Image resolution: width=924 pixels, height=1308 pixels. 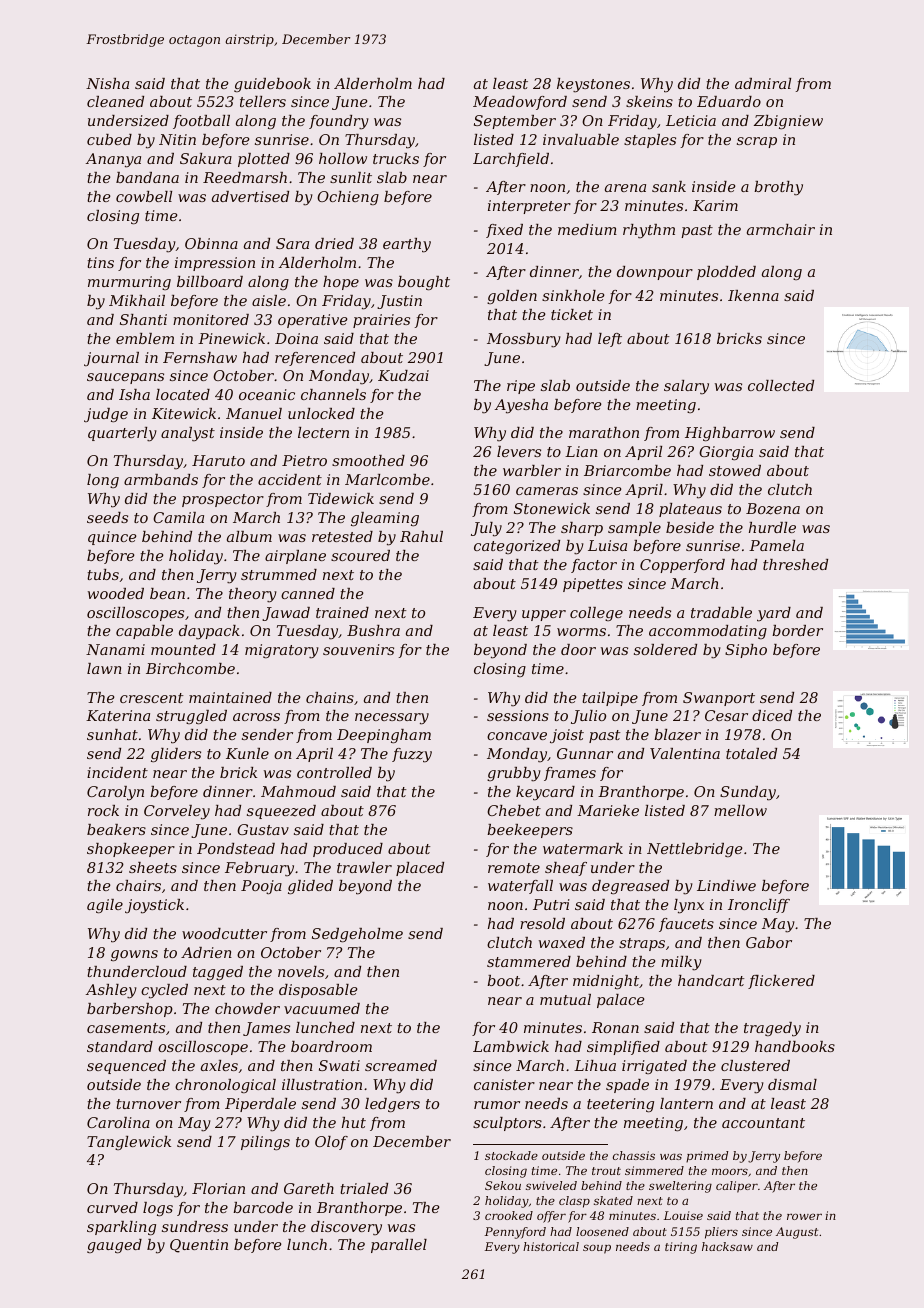 I want to click on daypack, so click(x=209, y=632).
